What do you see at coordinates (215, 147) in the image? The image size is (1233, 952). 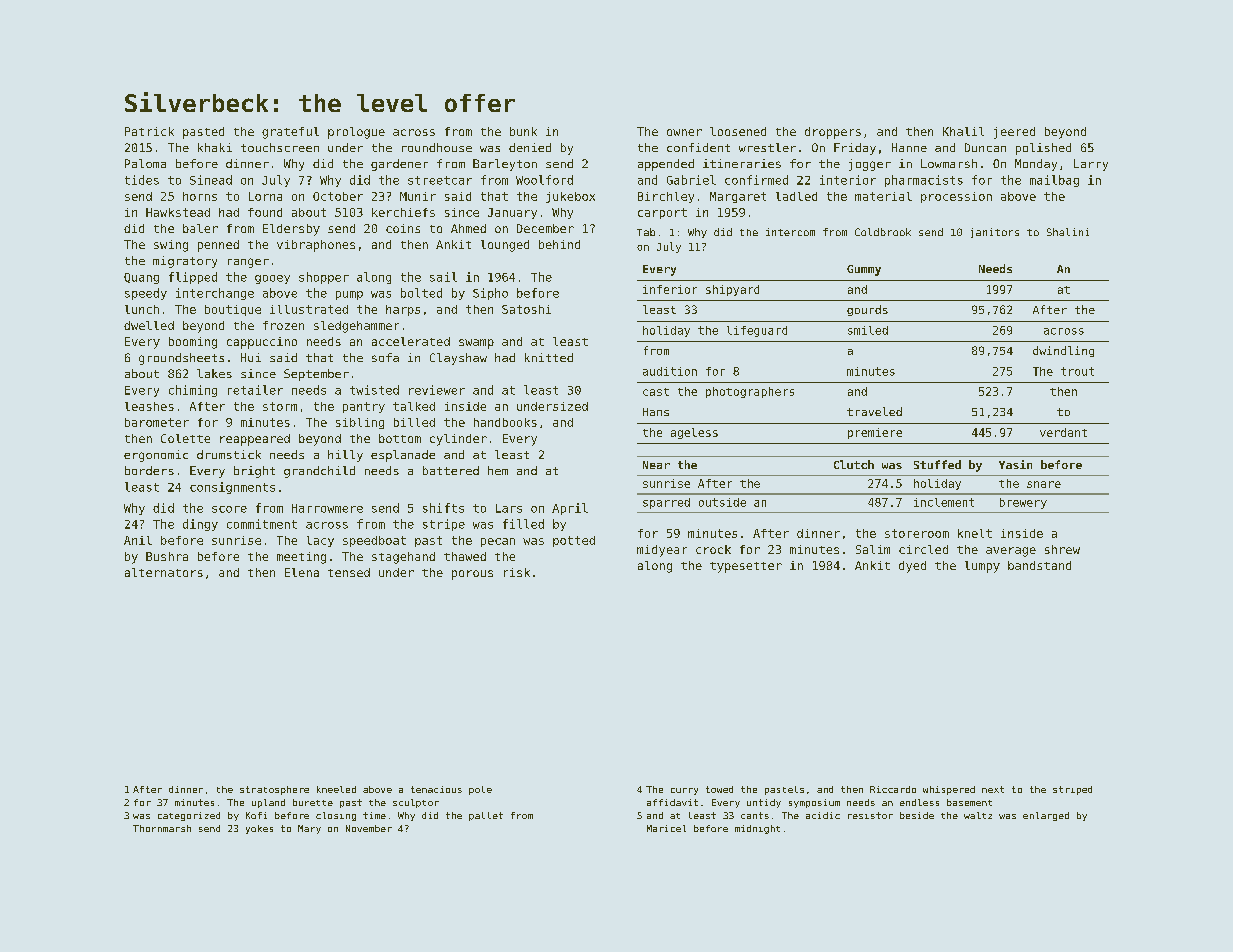 I see `khaki` at bounding box center [215, 147].
